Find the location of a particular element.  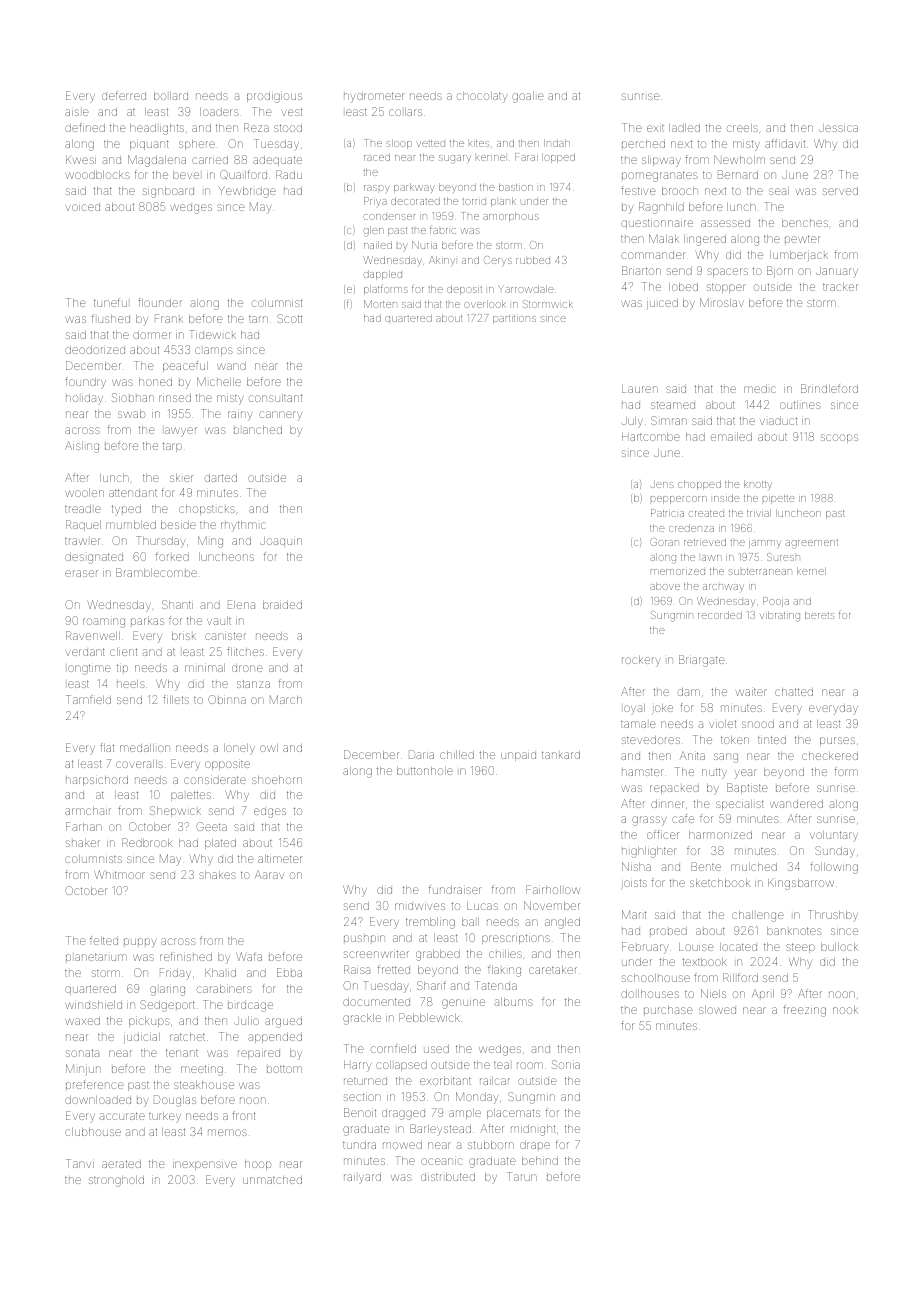

railyard is located at coordinates (362, 1178).
